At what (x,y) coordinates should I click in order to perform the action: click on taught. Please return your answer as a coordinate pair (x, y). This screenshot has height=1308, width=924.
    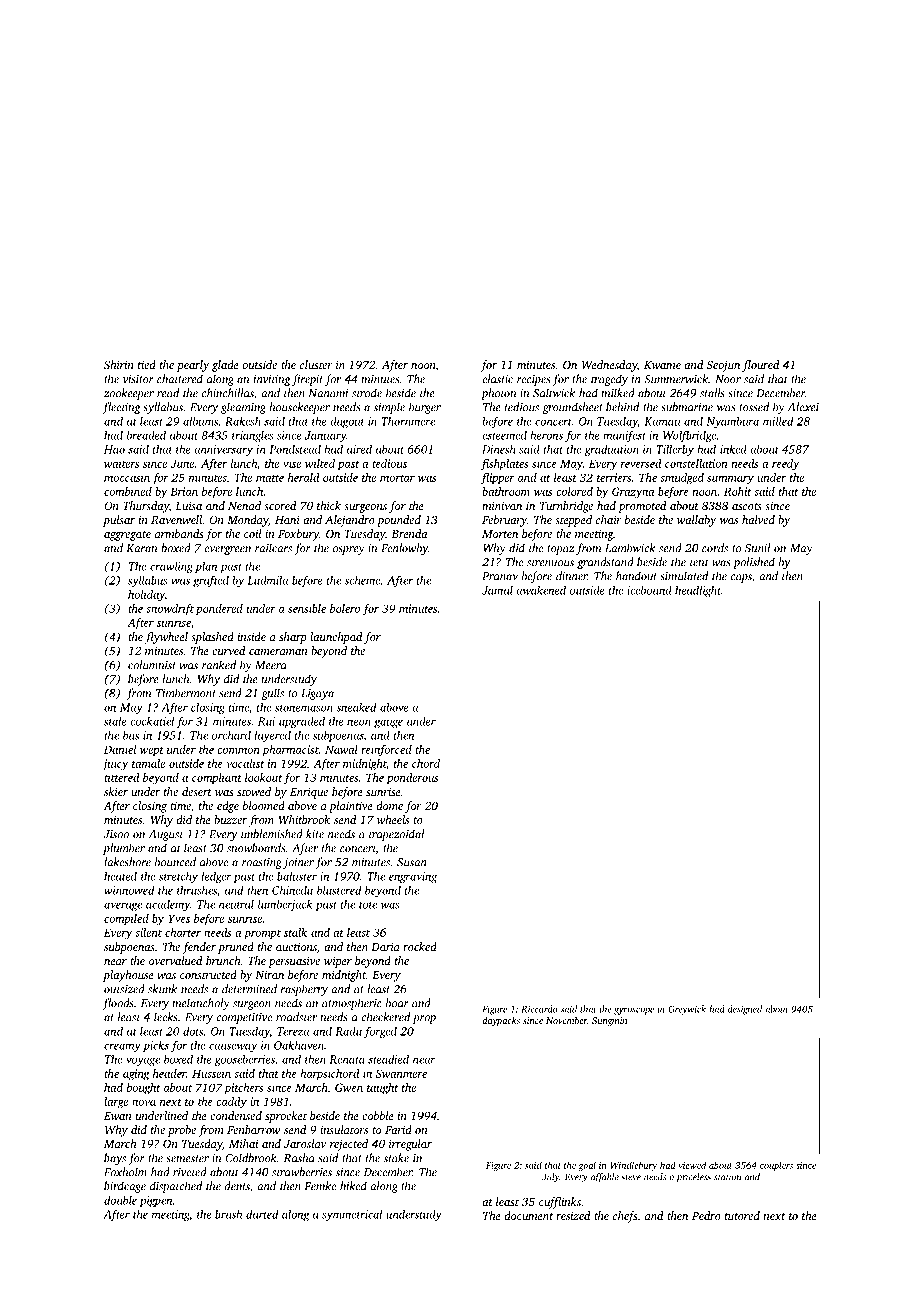
    Looking at the image, I should click on (382, 1089).
